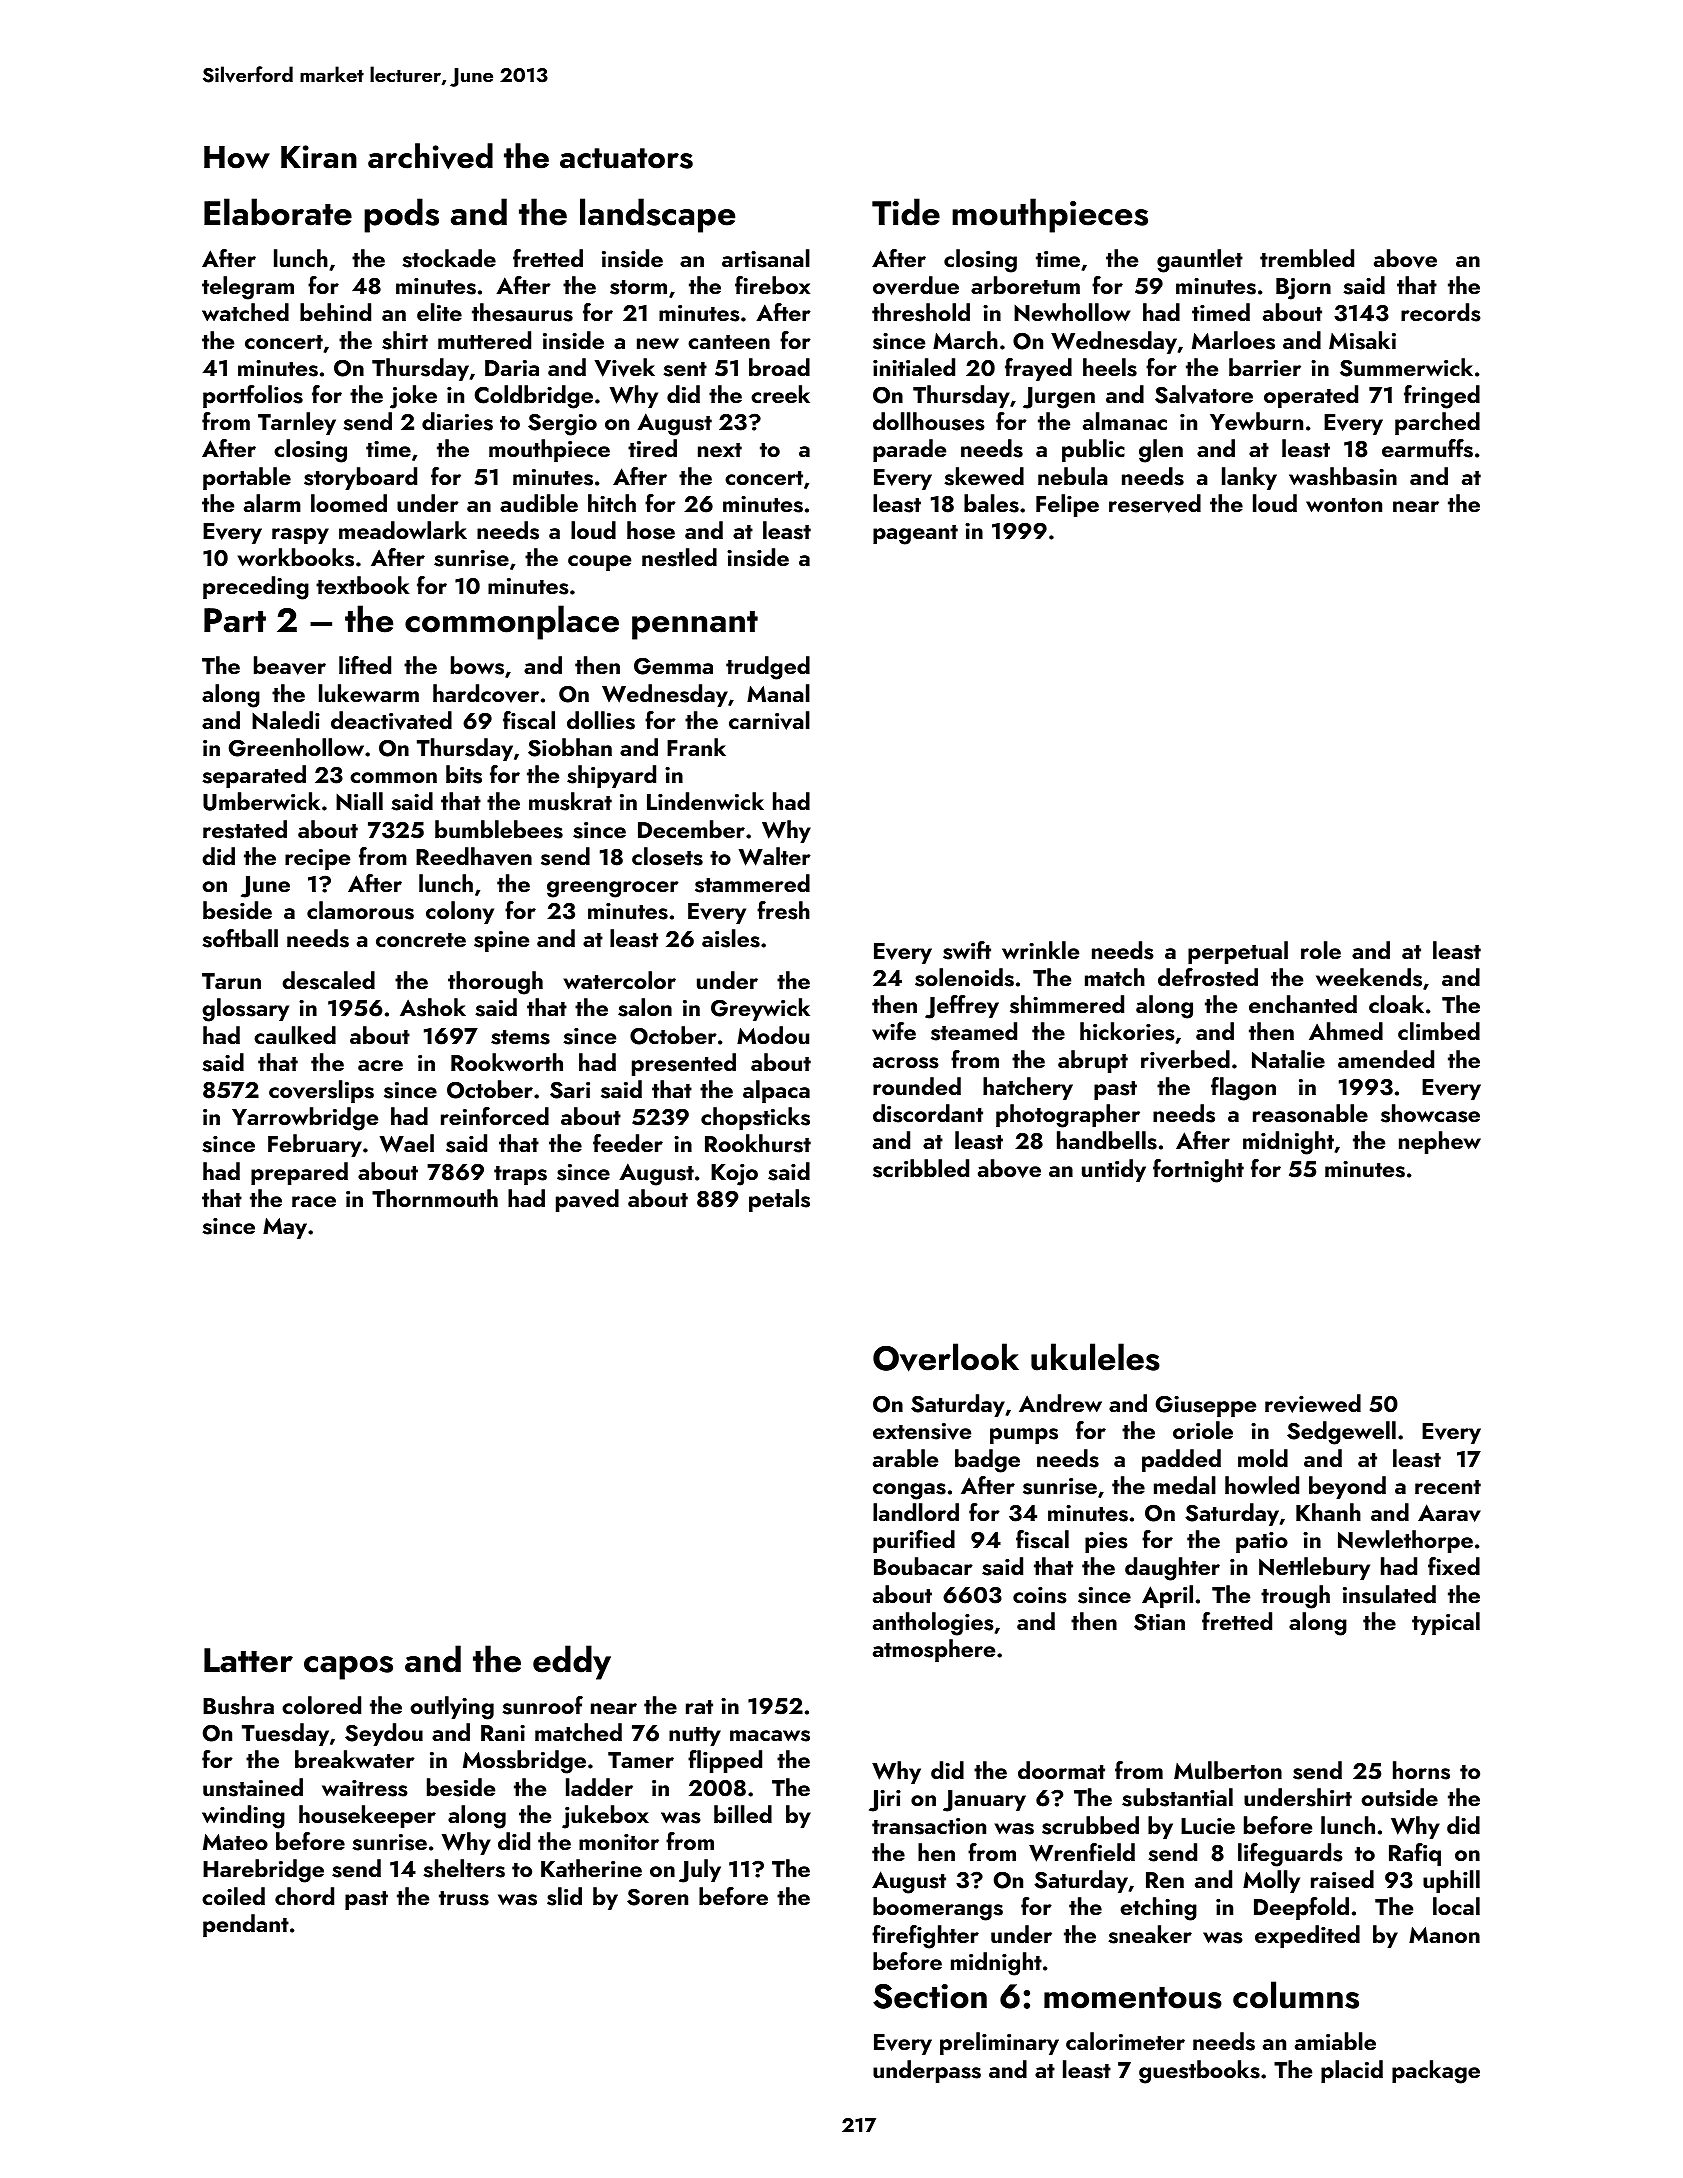 The image size is (1683, 2178). Describe the element at coordinates (1200, 261) in the page. I see `gauntlet` at that location.
